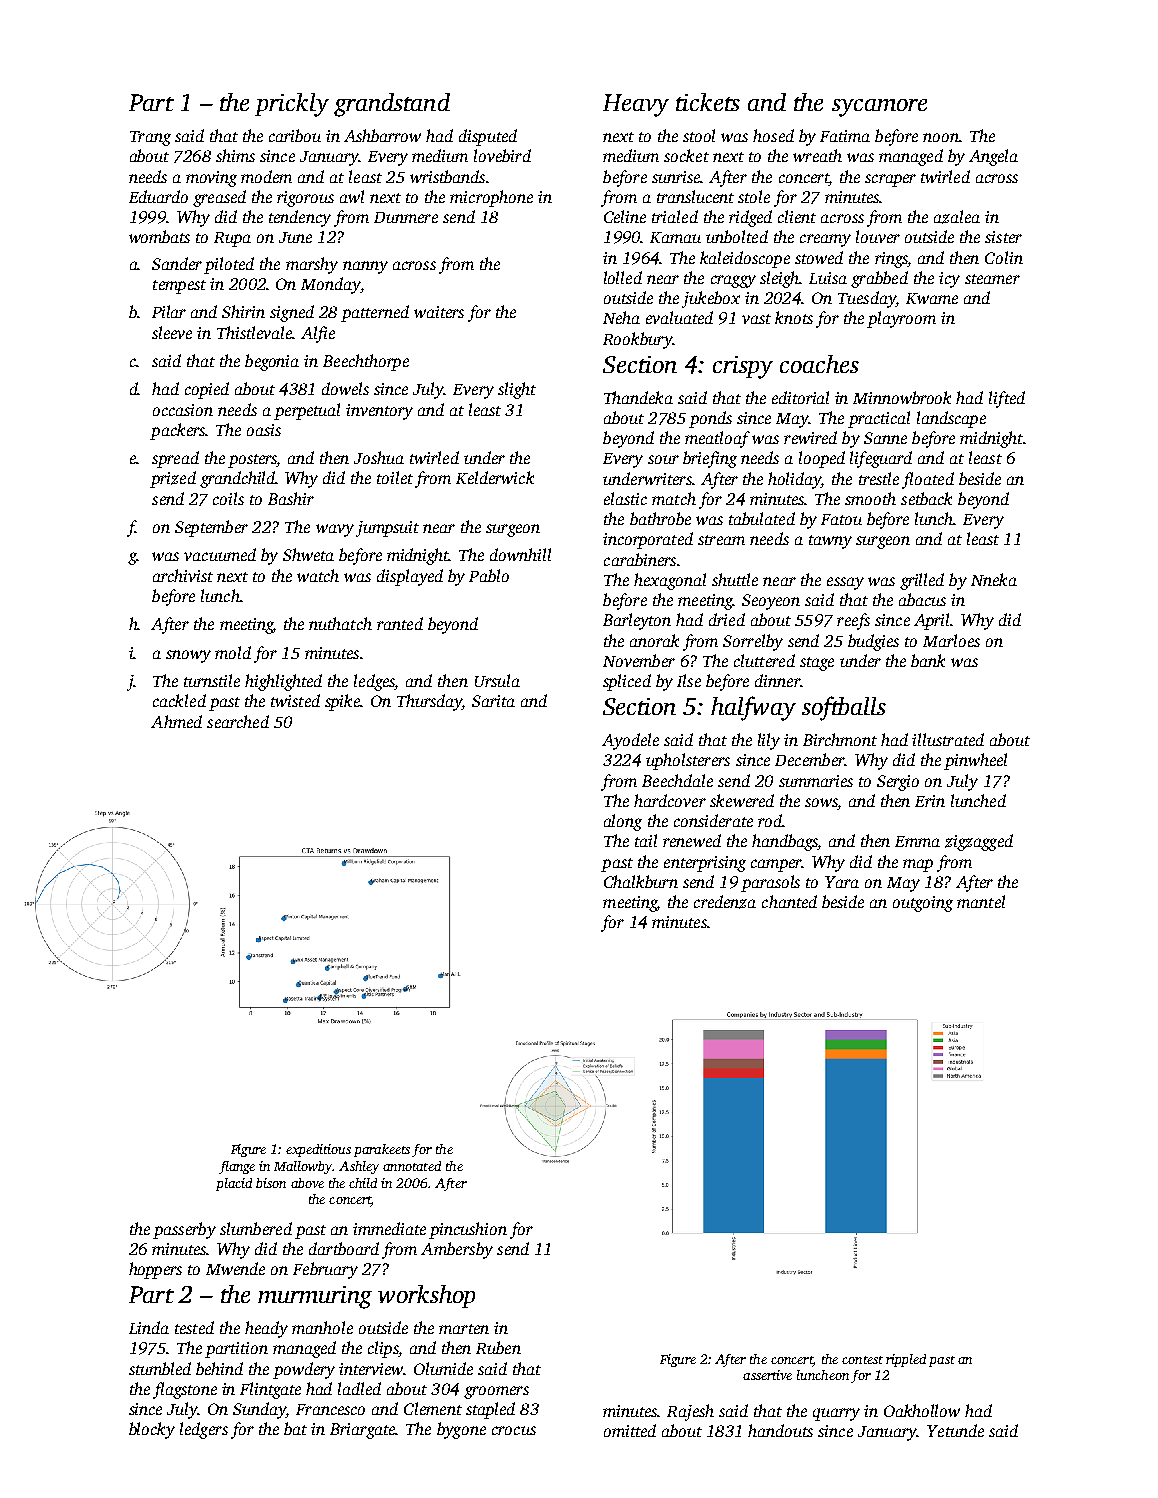 The height and width of the page is (1498, 1158). I want to click on Neha, so click(621, 317).
